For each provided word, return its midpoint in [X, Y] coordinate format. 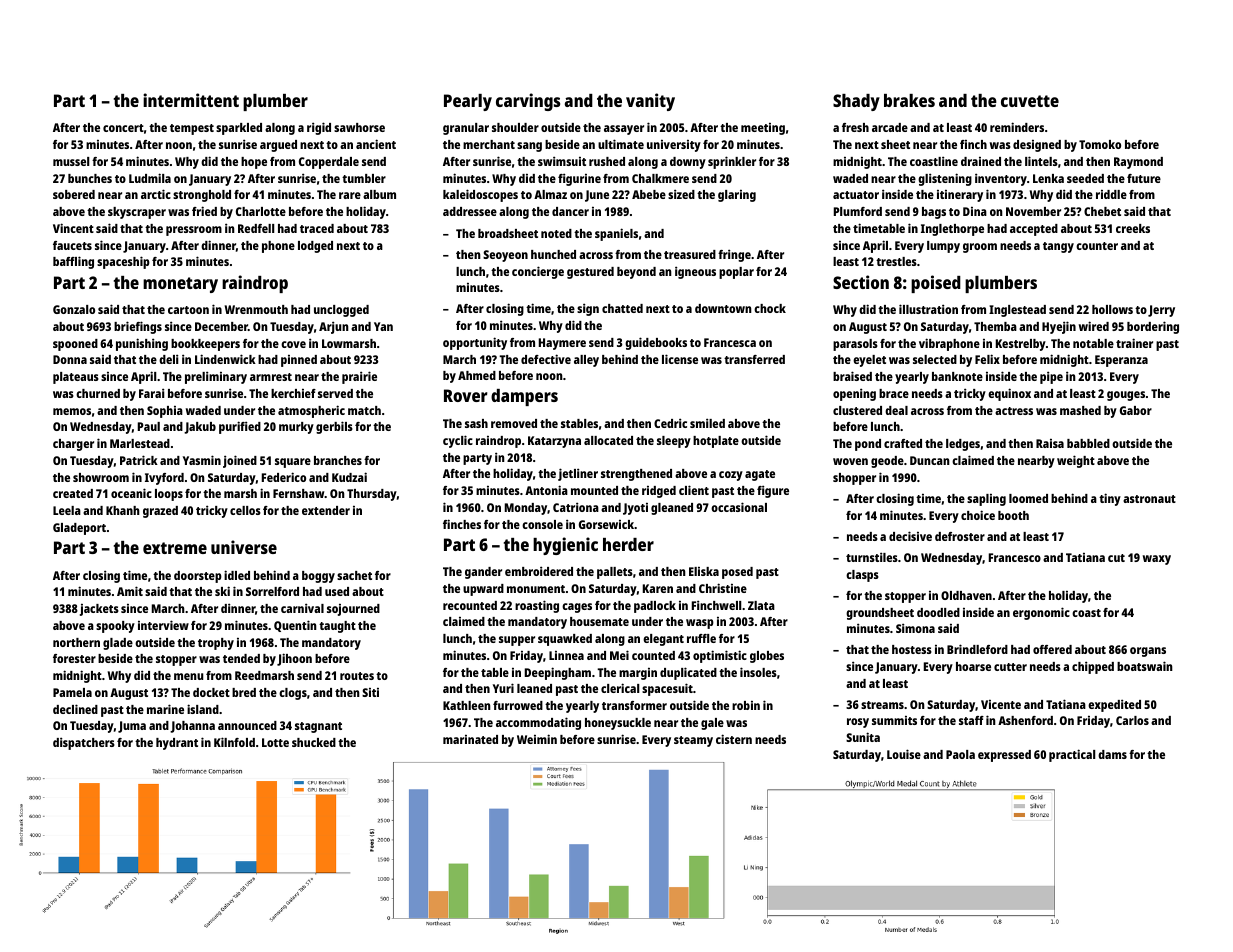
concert [123, 128]
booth [1013, 515]
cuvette [1030, 101]
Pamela [72, 692]
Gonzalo [74, 309]
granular [466, 129]
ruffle [701, 638]
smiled [707, 423]
